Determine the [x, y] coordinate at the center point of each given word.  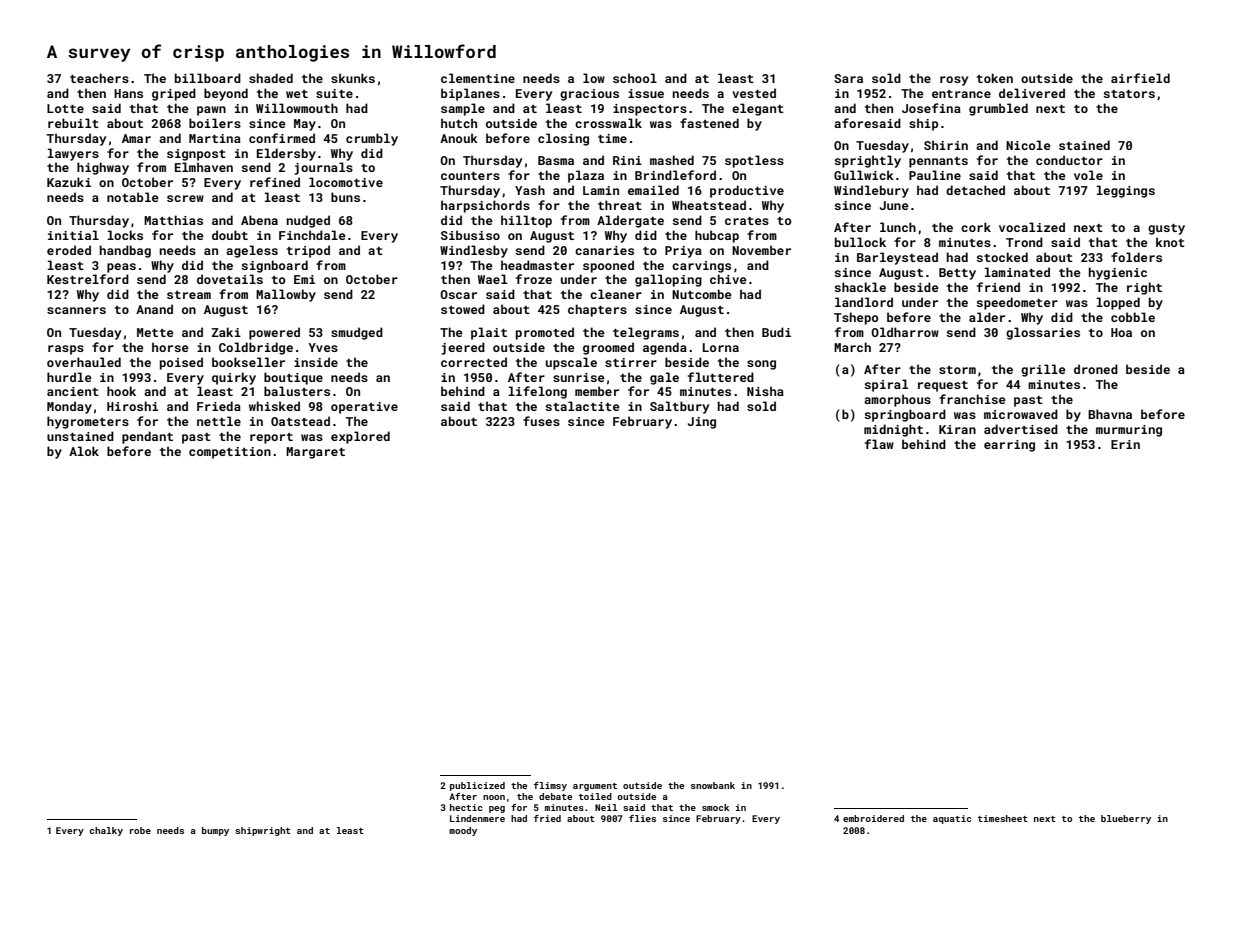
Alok [84, 451]
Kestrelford [88, 279]
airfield [1140, 78]
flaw [879, 444]
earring [1009, 446]
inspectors [650, 110]
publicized [477, 786]
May [305, 125]
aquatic [952, 819]
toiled [595, 796]
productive [747, 191]
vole [1088, 175]
